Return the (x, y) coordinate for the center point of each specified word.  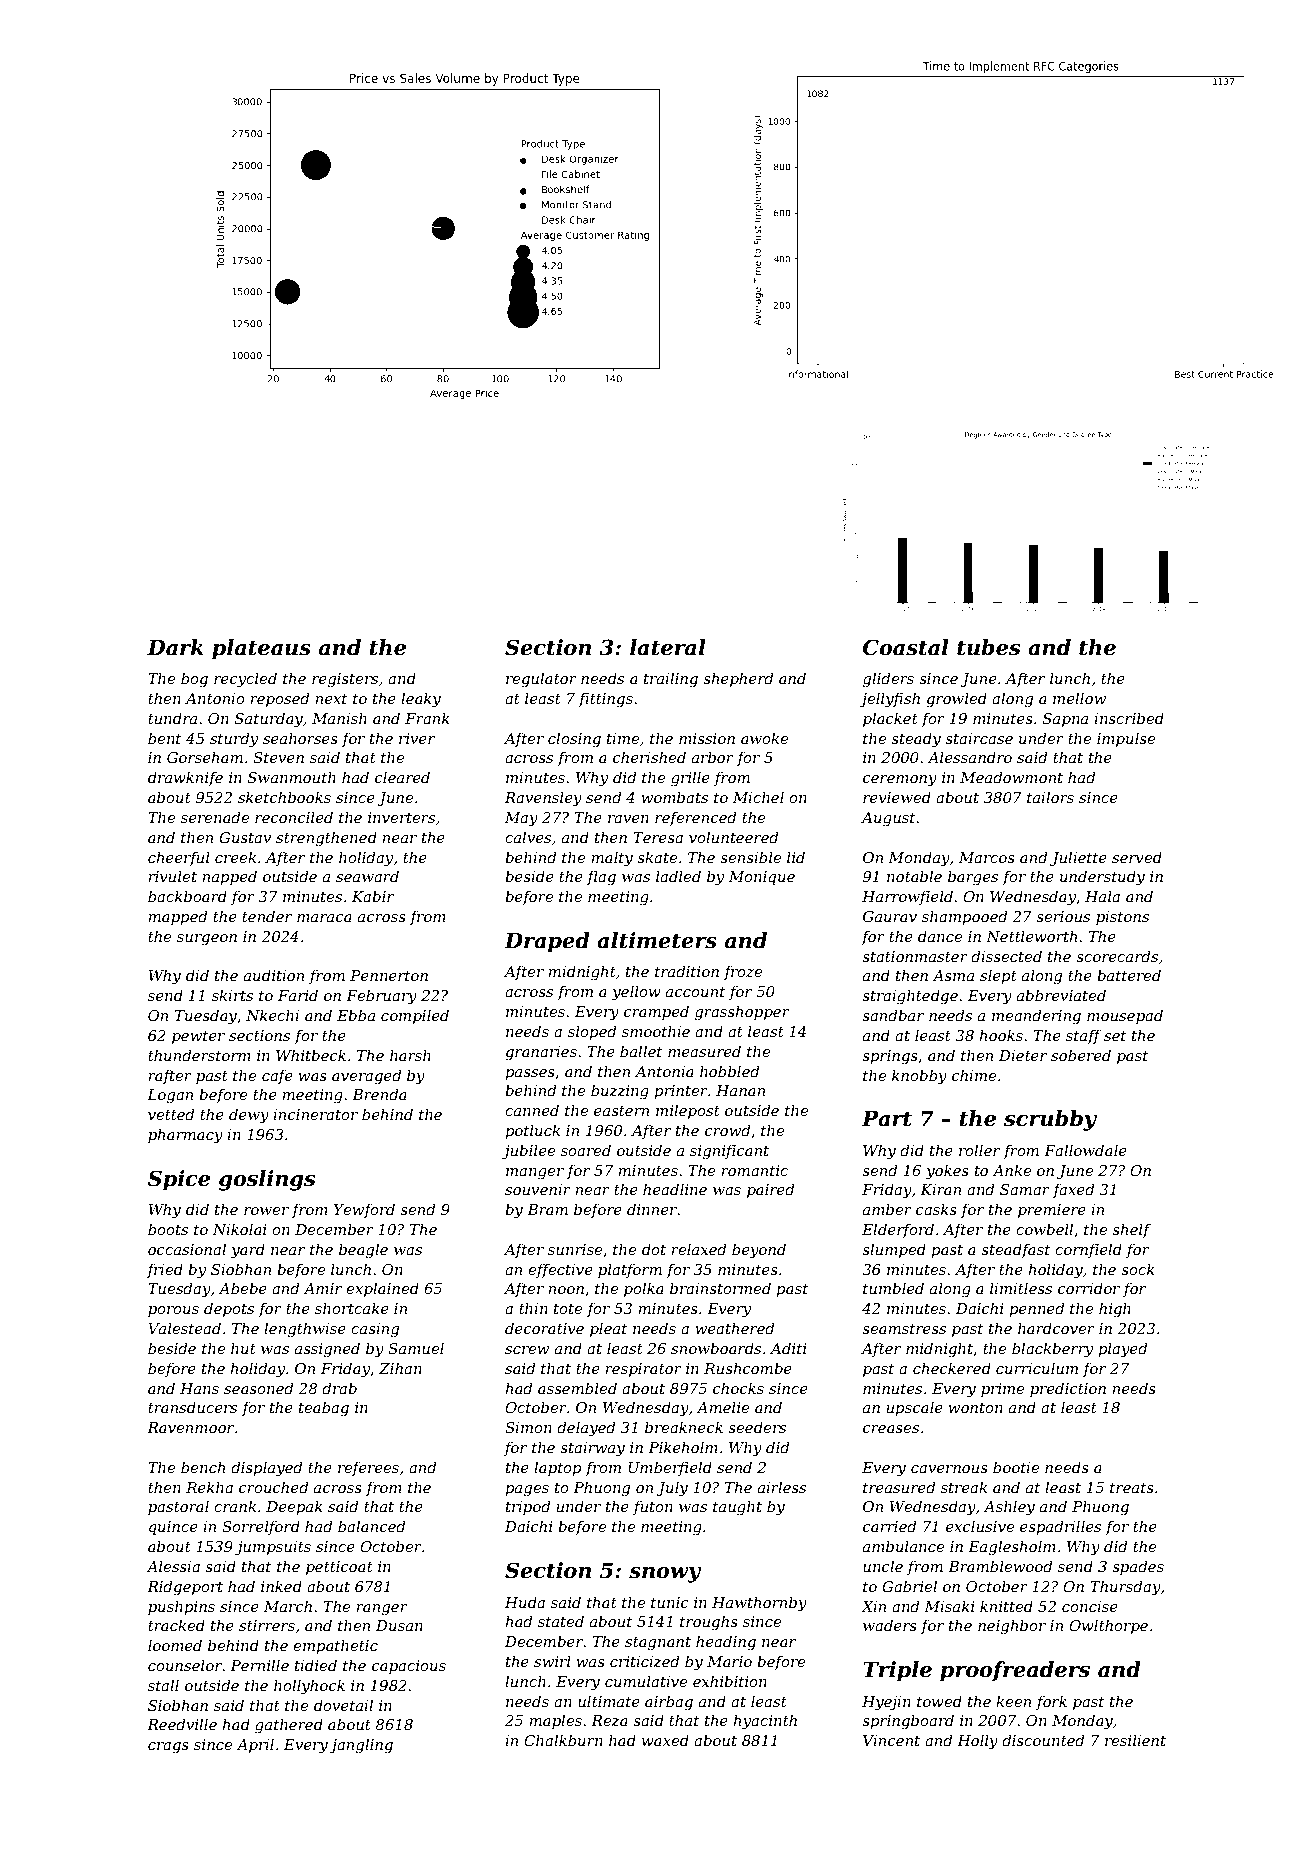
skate (657, 857)
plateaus (261, 649)
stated (561, 1621)
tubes (988, 647)
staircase (979, 738)
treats (1132, 1488)
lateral (668, 647)
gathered (289, 1726)
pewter (198, 1037)
